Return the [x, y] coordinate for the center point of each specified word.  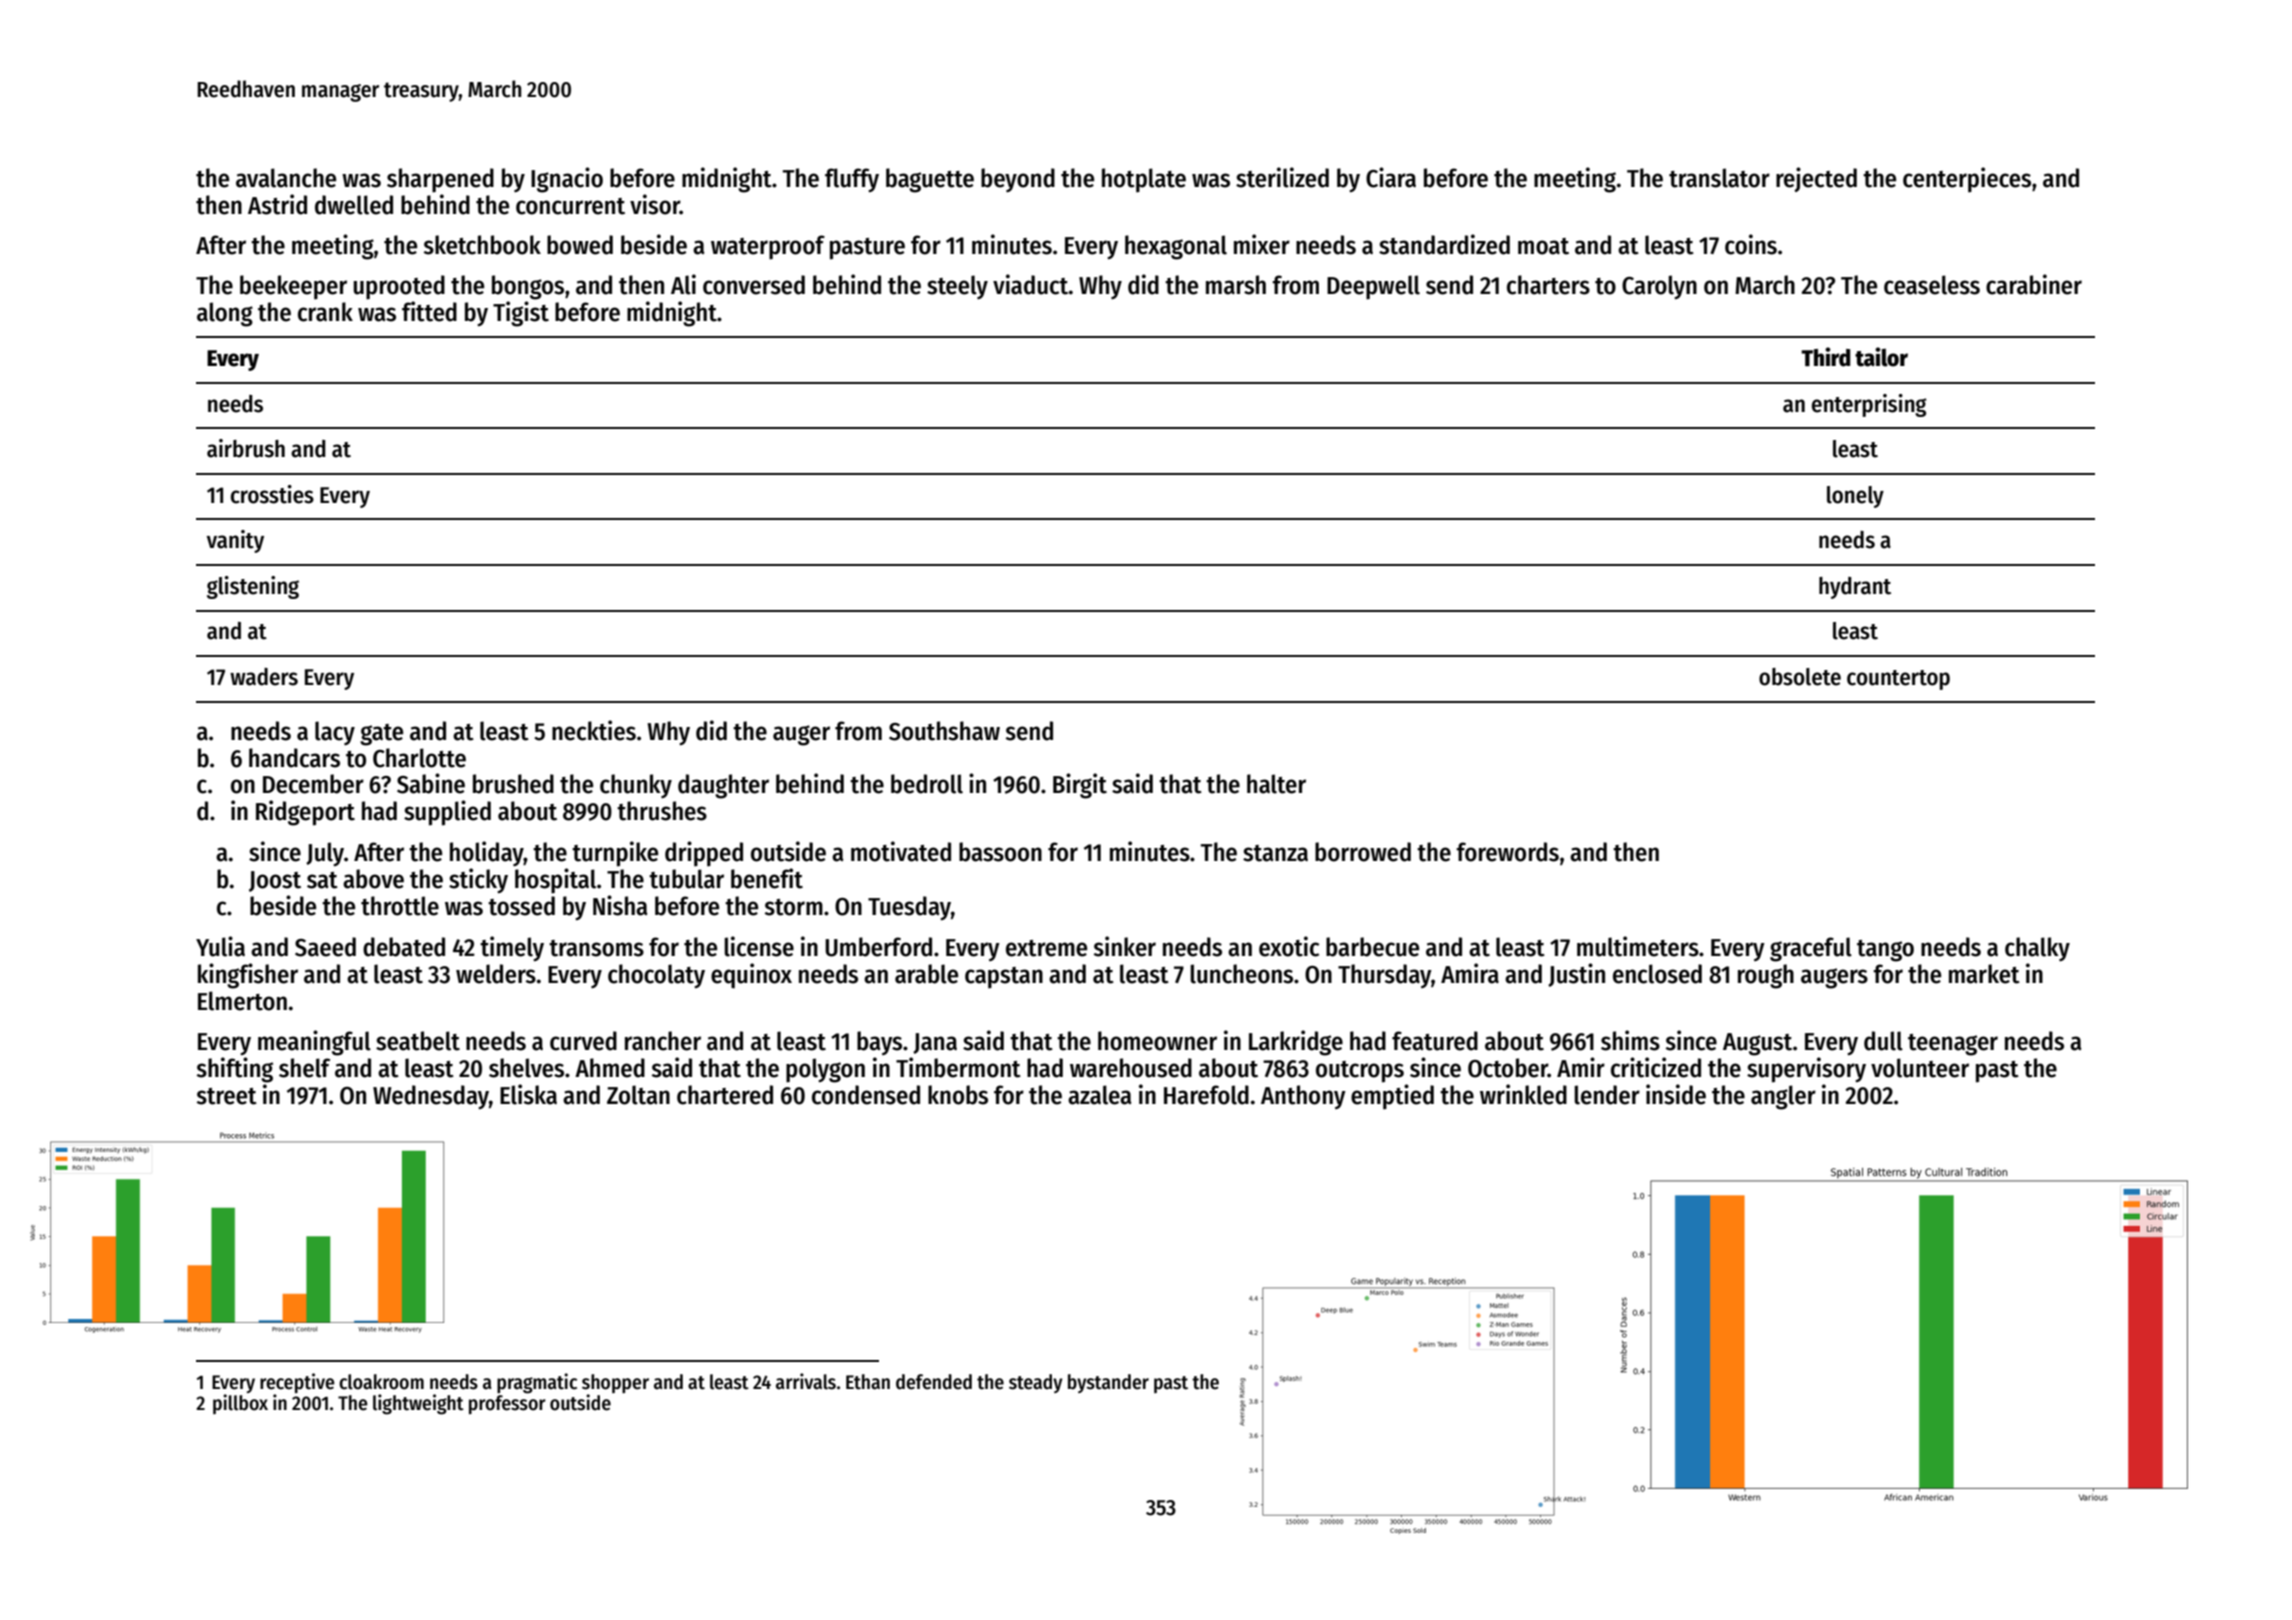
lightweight [418, 1404]
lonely [1855, 497]
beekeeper [293, 287]
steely [957, 287]
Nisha [620, 905]
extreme [1046, 948]
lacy [335, 733]
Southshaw [944, 731]
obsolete [1800, 677]
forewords [1507, 852]
